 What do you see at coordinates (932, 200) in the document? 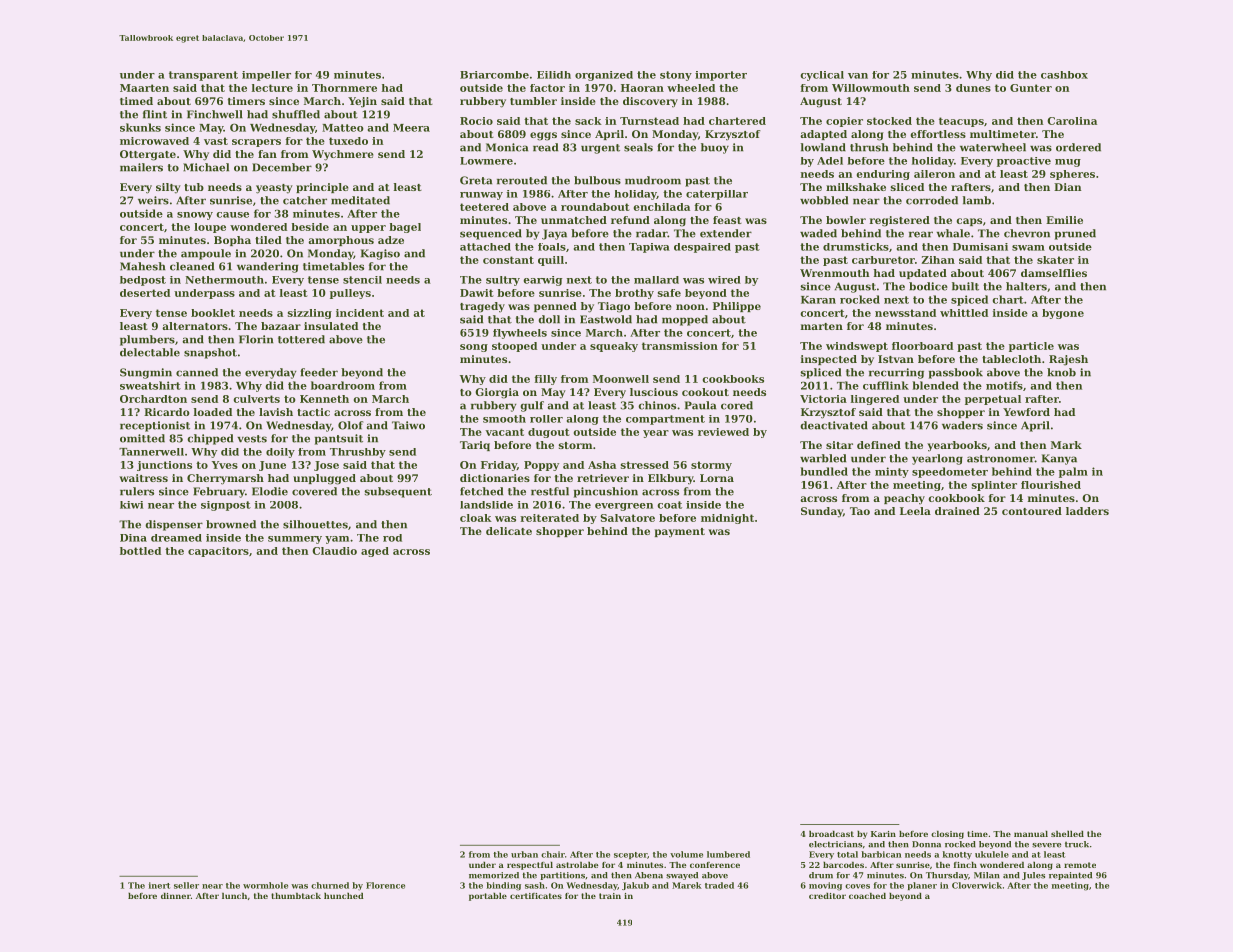
I see `corroded` at bounding box center [932, 200].
